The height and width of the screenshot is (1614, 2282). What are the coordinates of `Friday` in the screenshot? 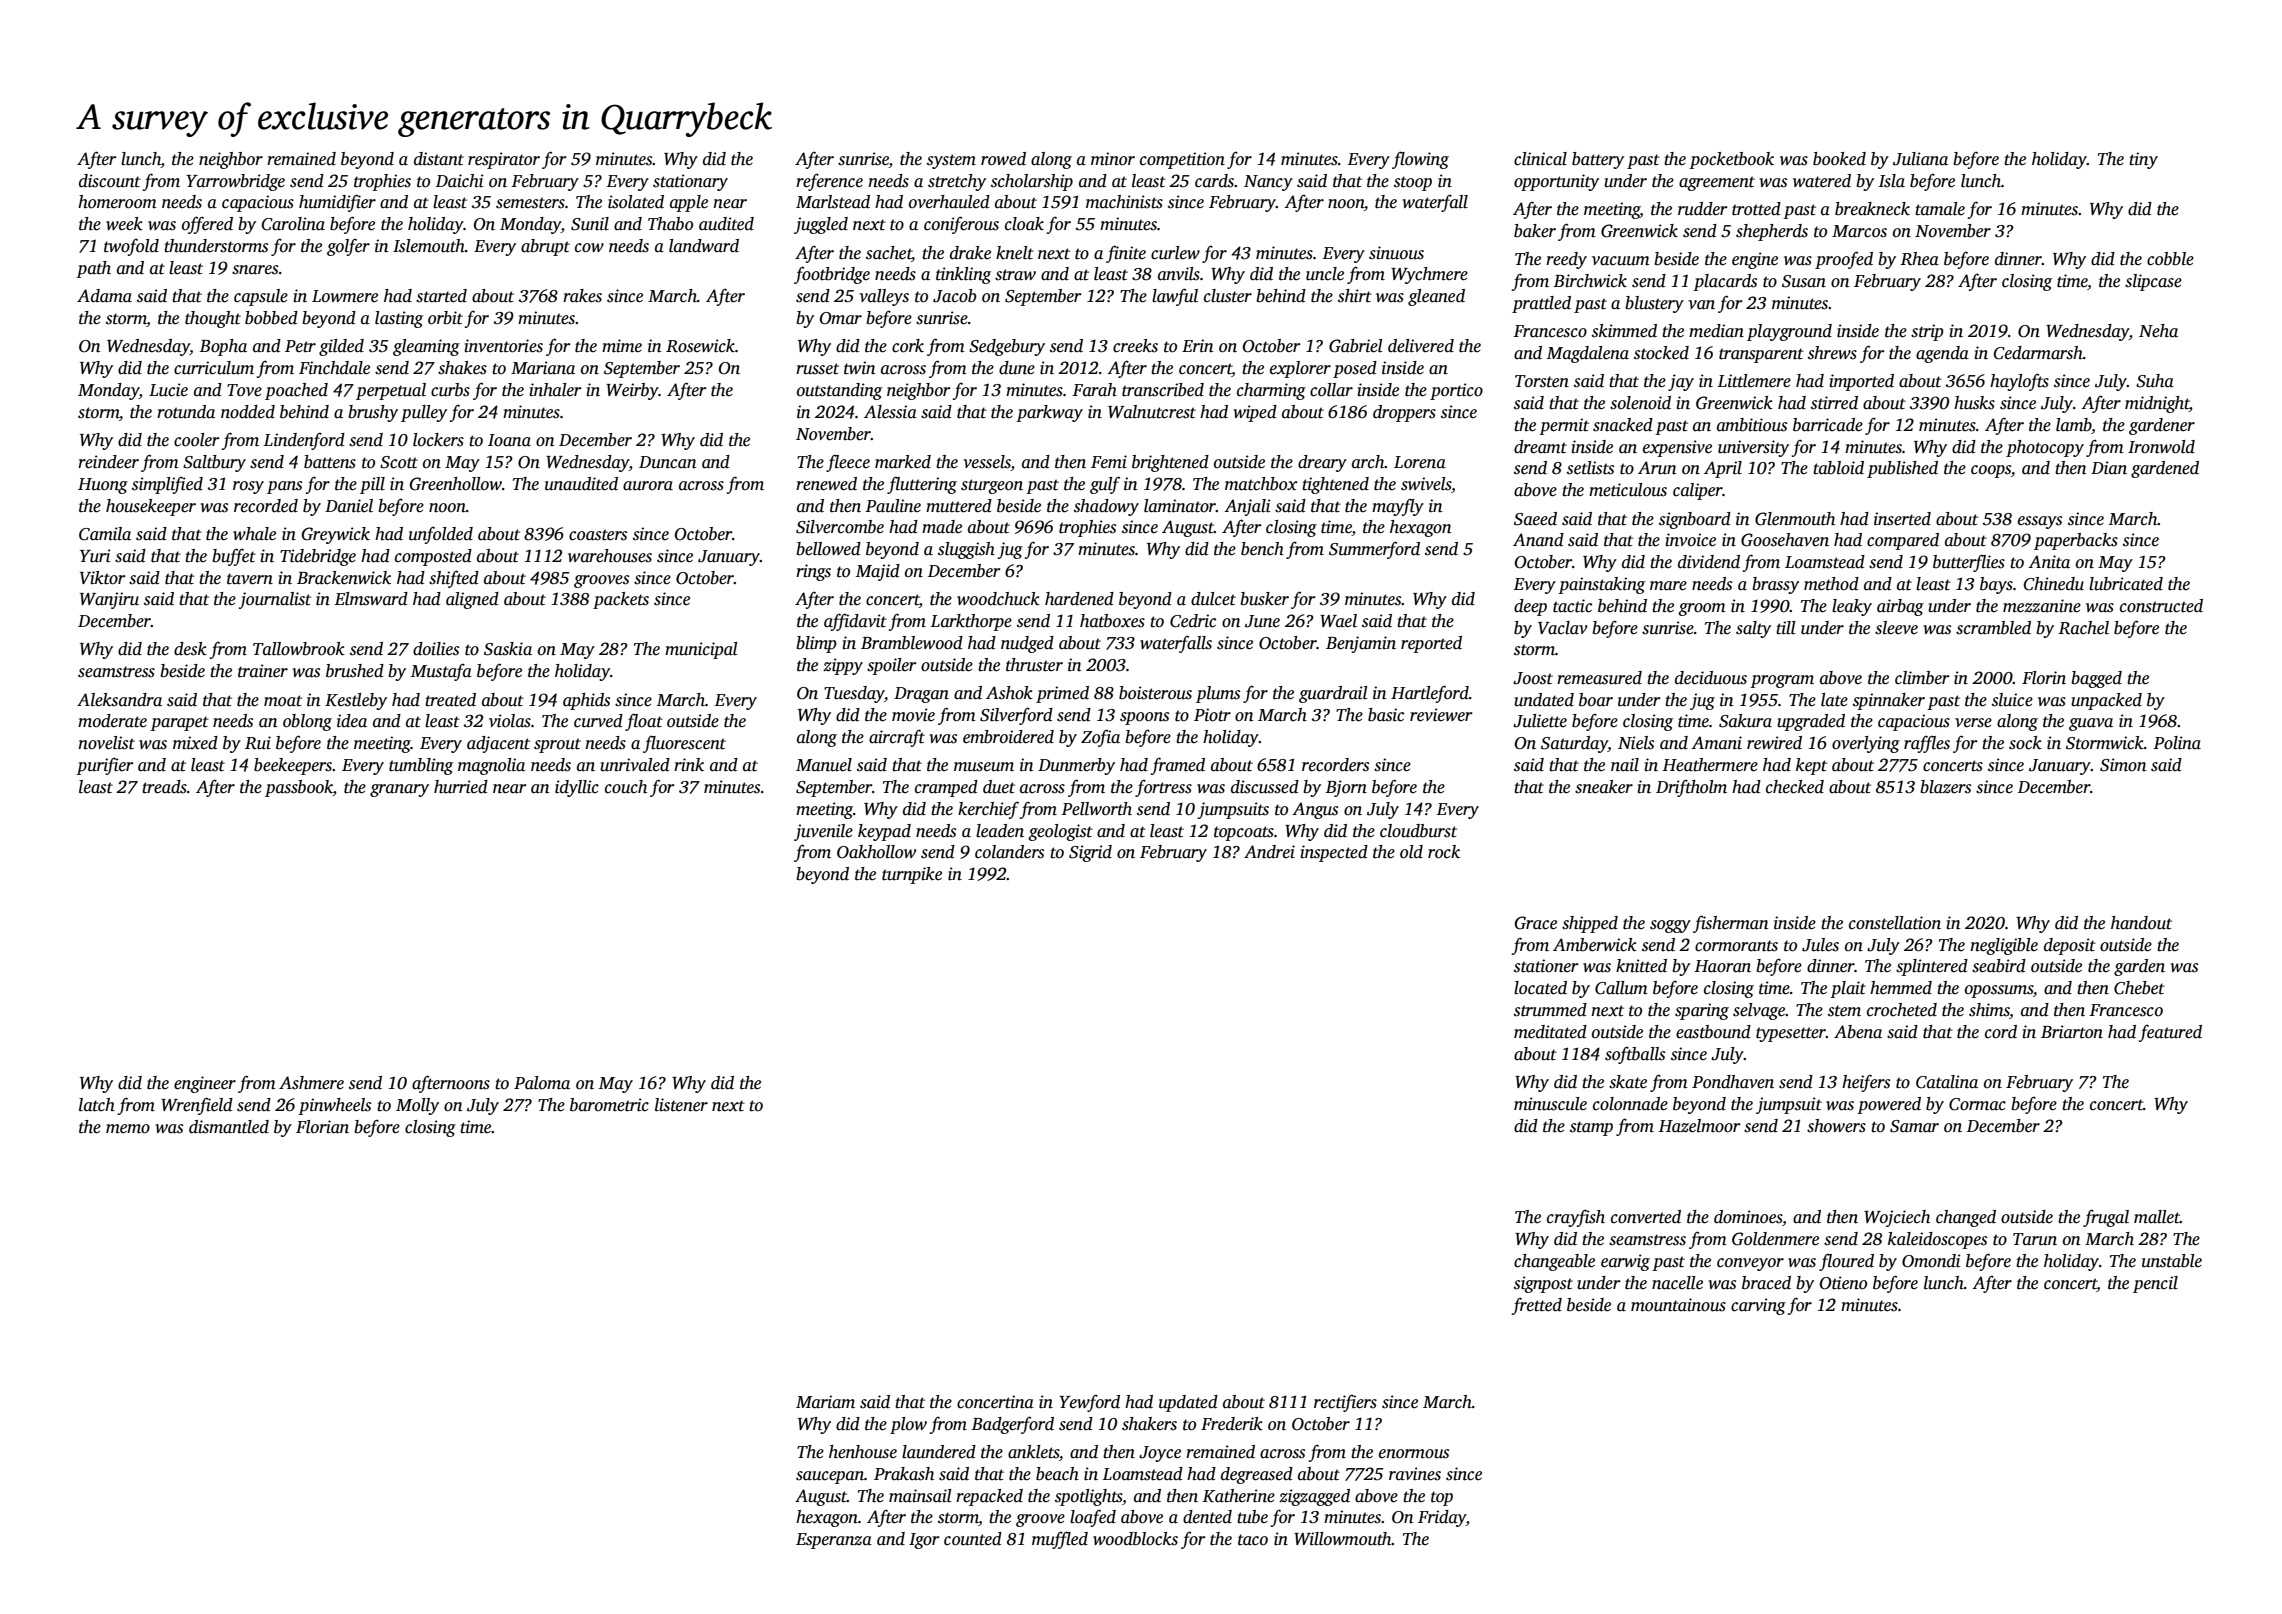 It's located at (1442, 1518).
